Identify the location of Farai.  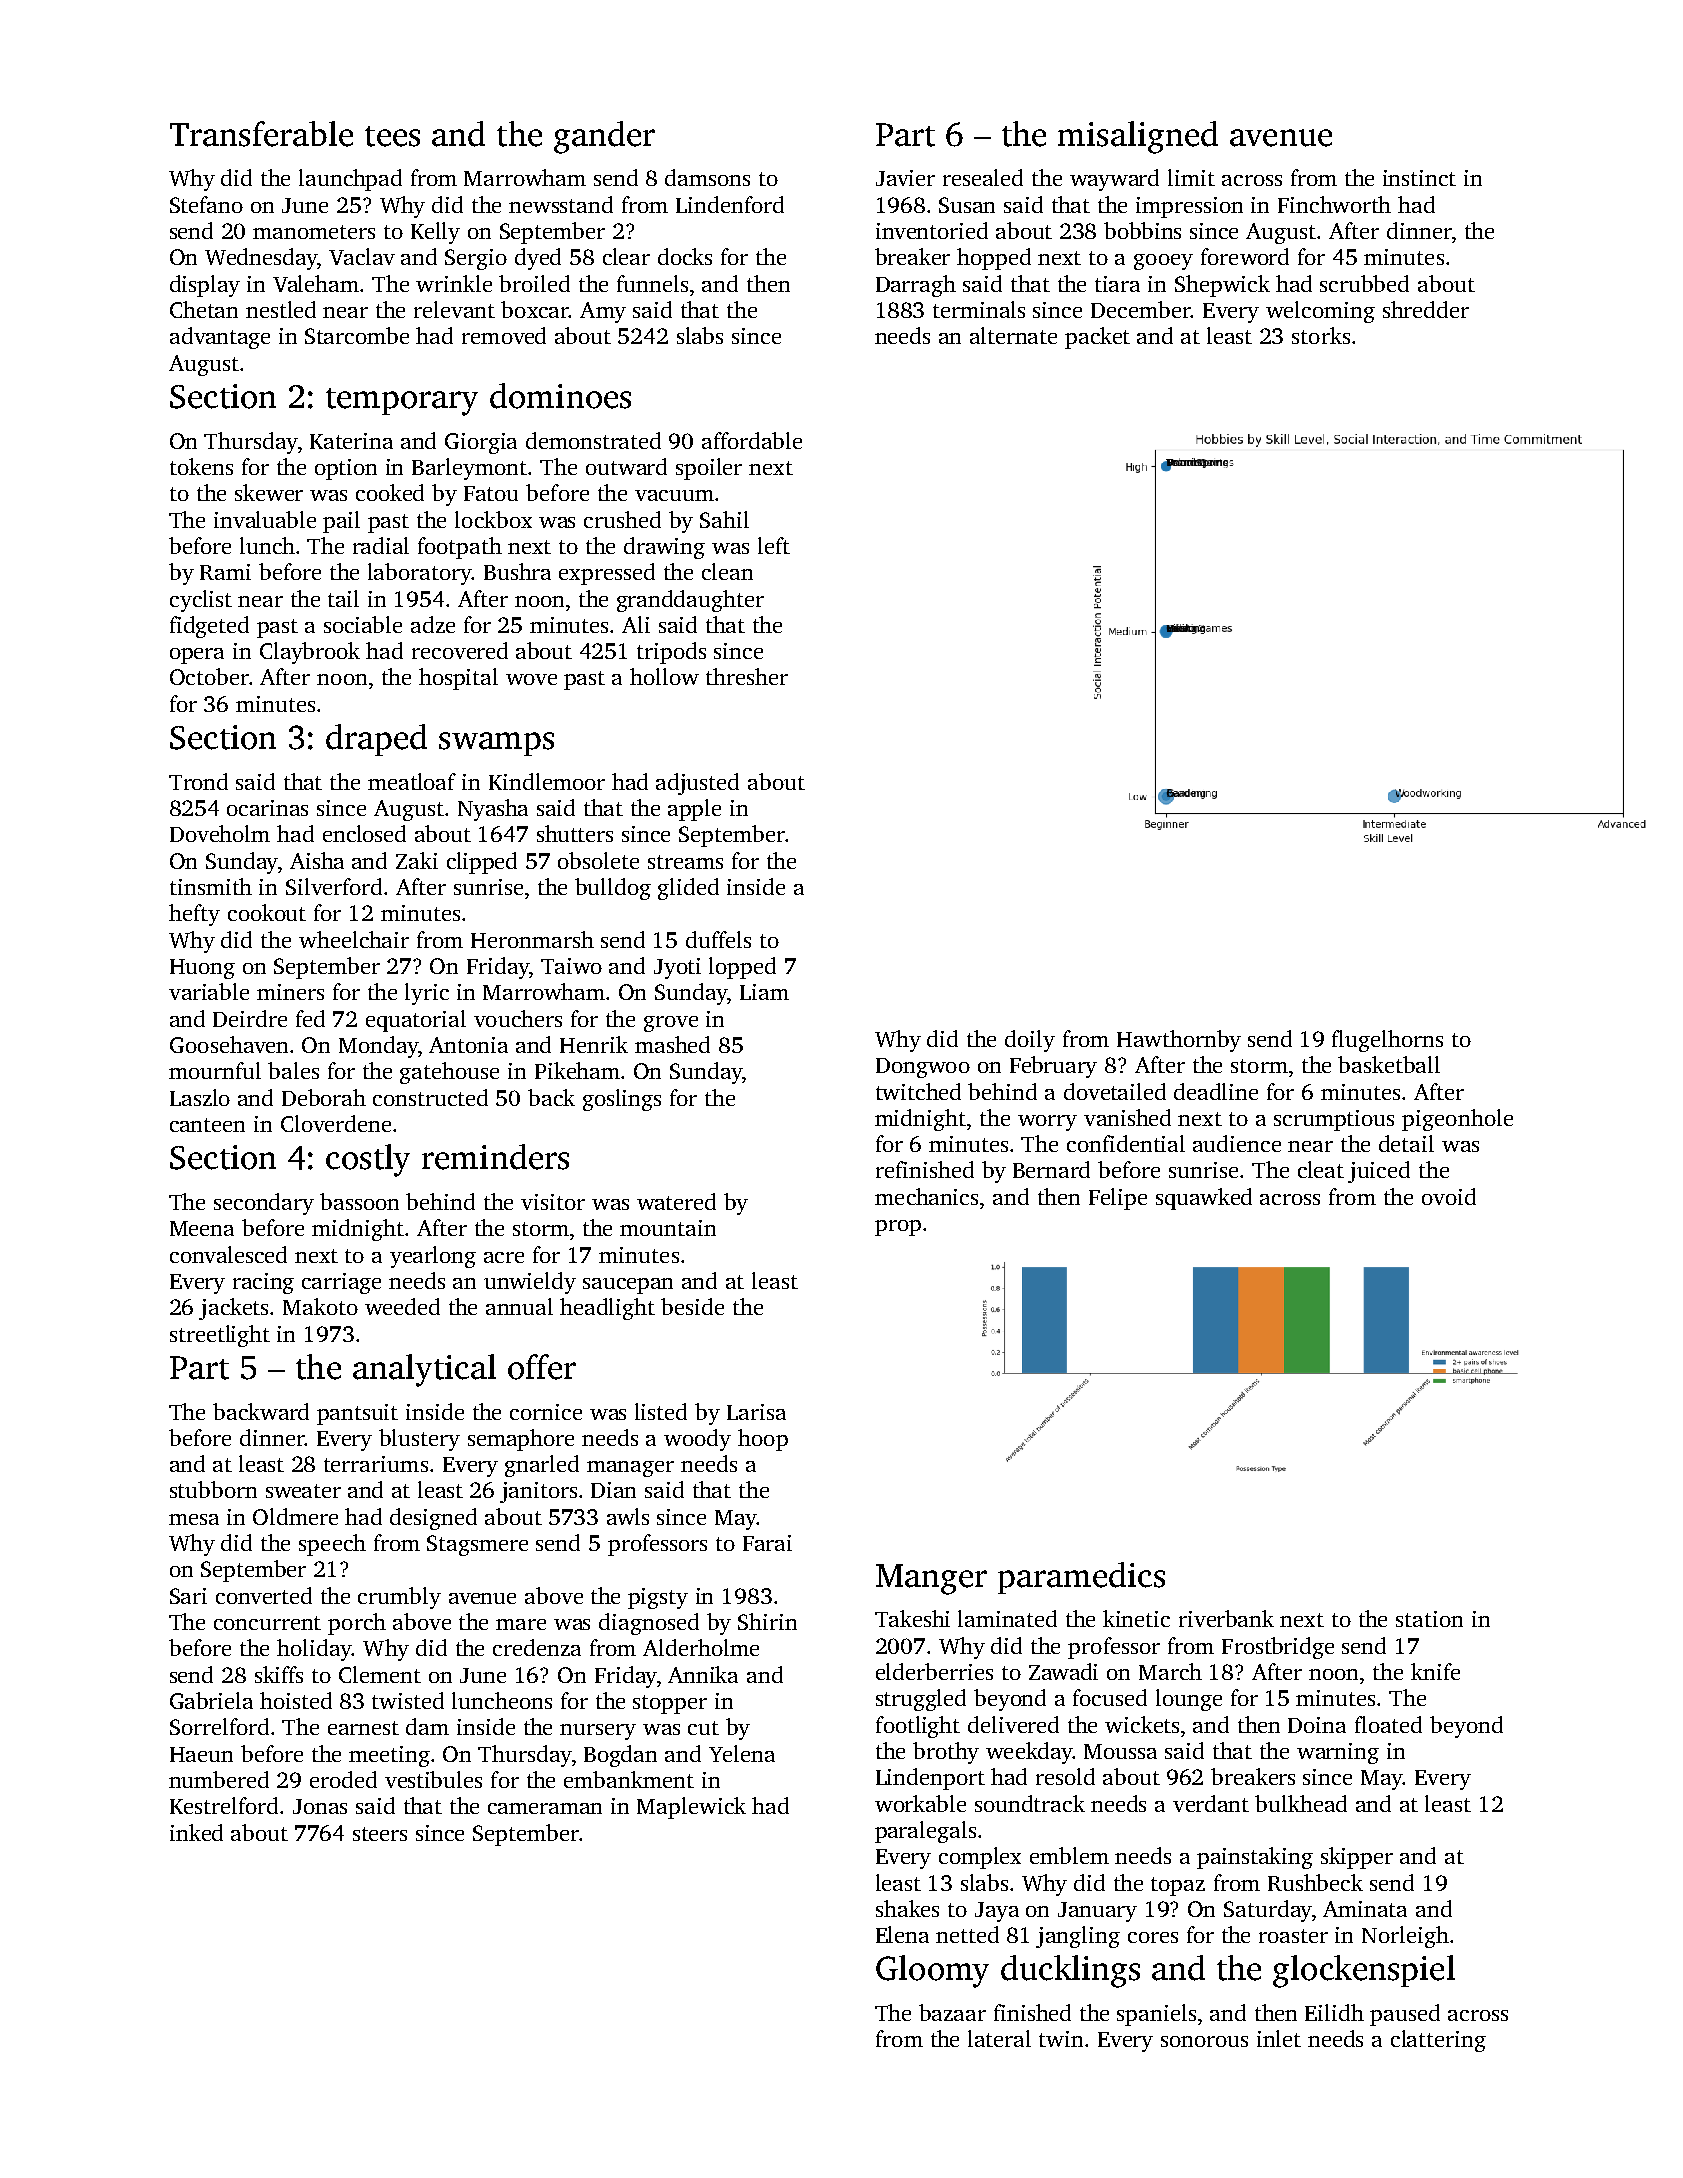
(767, 1543).
